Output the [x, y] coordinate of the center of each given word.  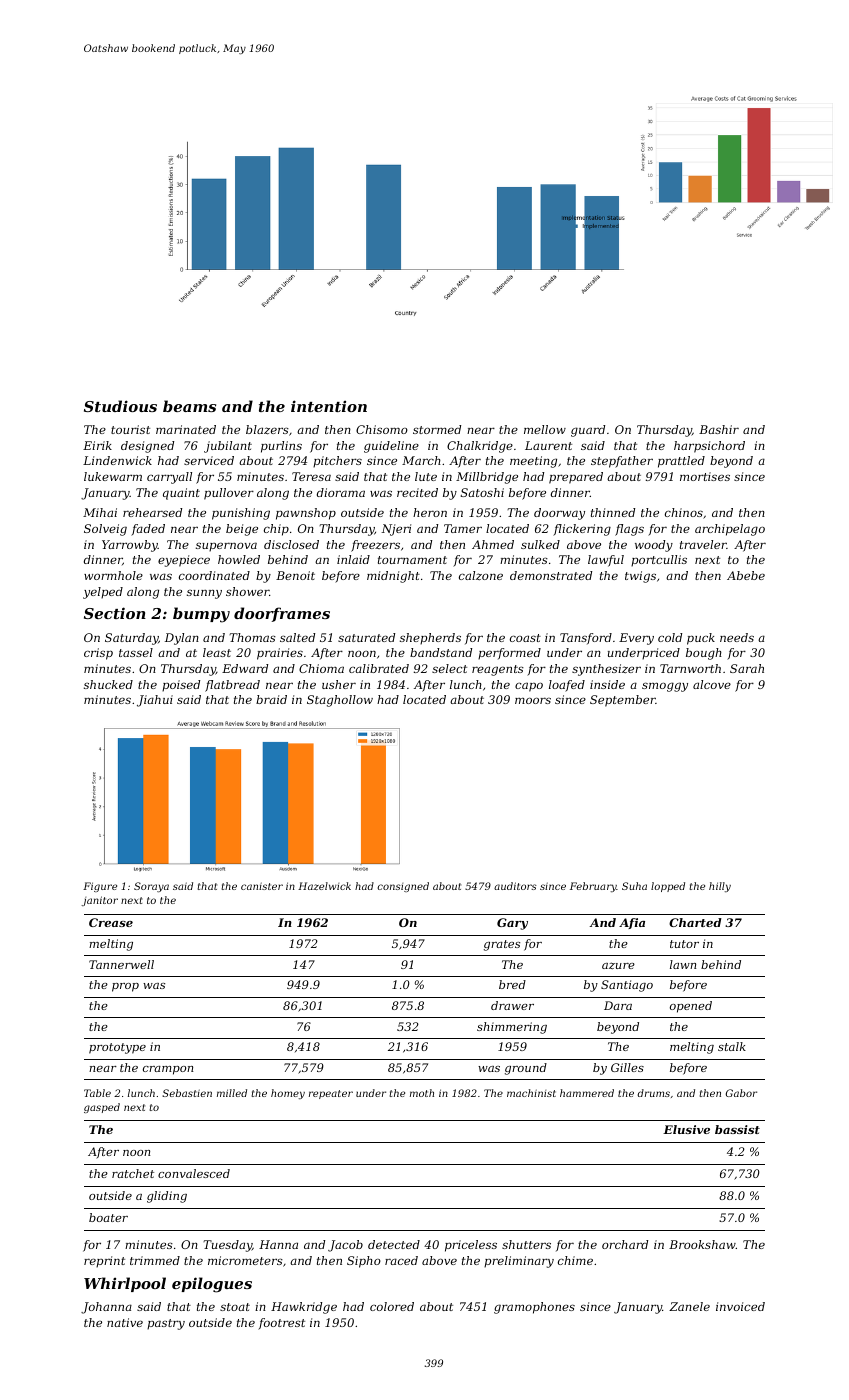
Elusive [686, 1129]
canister [262, 886]
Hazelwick [324, 886]
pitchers [337, 462]
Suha [634, 886]
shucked [108, 684]
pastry [166, 1324]
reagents [498, 670]
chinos [684, 512]
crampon [168, 1070]
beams [189, 406]
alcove [712, 684]
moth [422, 1093]
